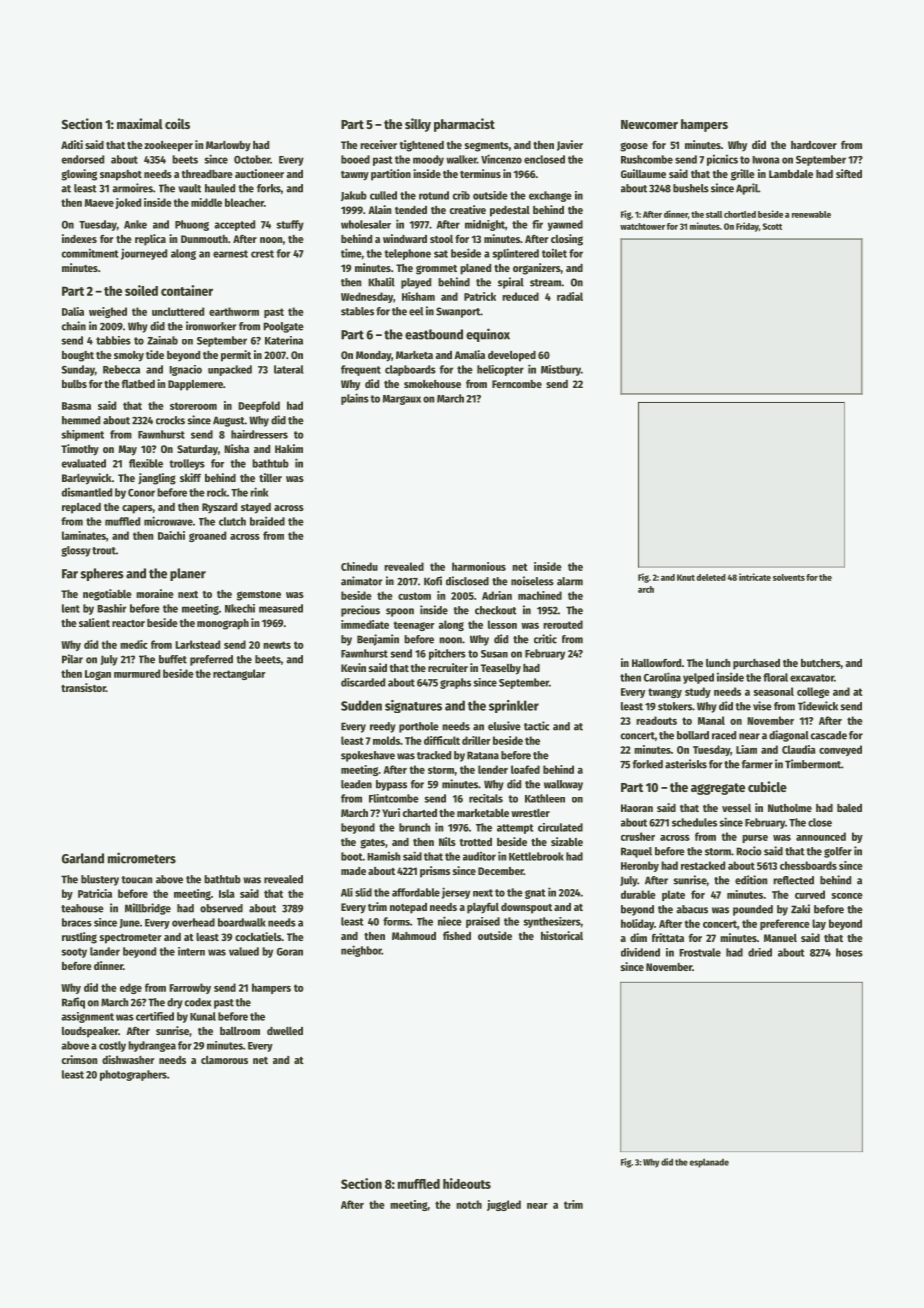  Describe the element at coordinates (80, 1059) in the screenshot. I see `crimson` at that location.
